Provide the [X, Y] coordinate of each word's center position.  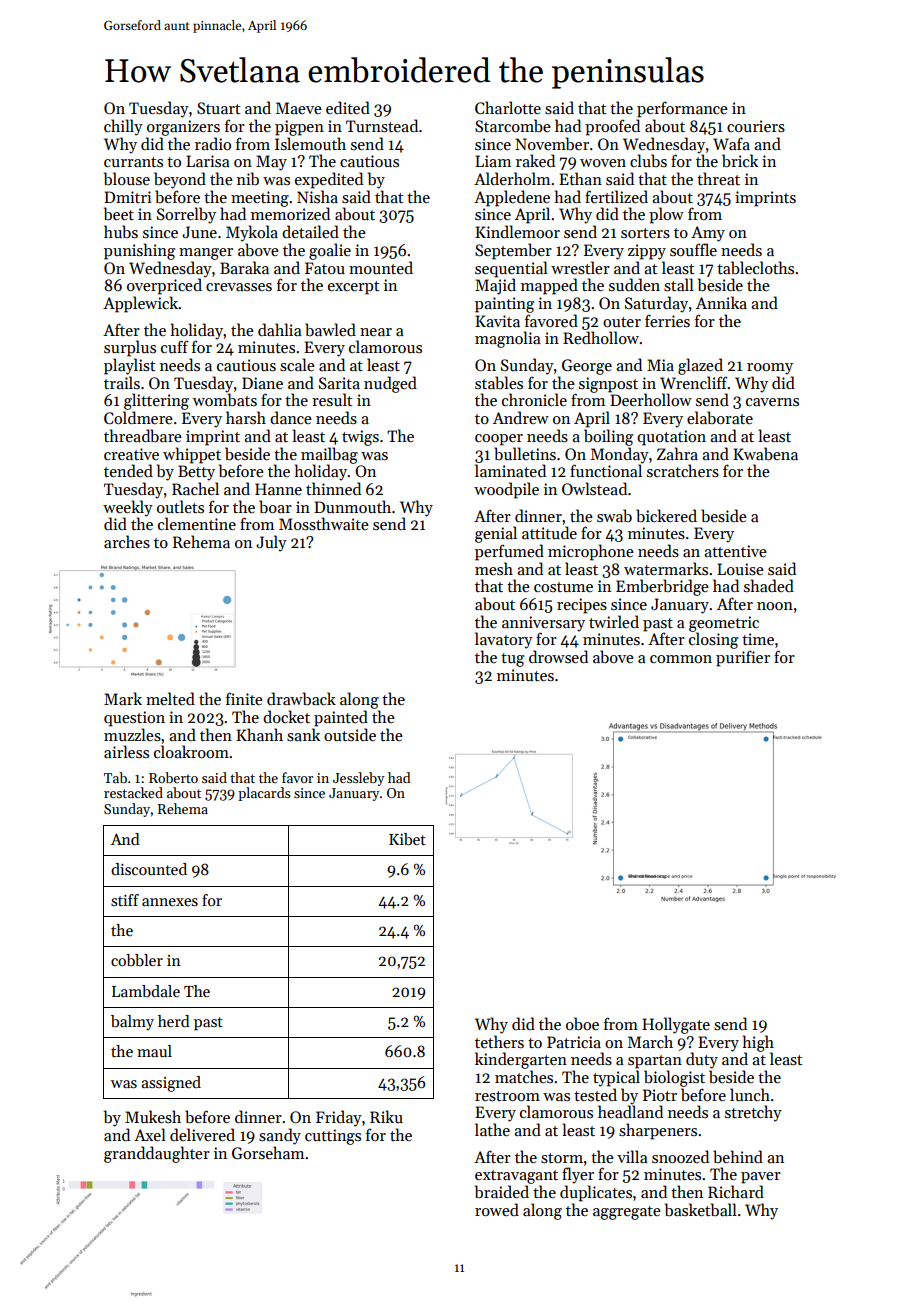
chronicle [534, 399]
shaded [769, 585]
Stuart [218, 108]
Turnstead [382, 126]
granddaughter [157, 1154]
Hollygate [676, 1025]
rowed [497, 1209]
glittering [156, 401]
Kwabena [765, 454]
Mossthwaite [324, 524]
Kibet [407, 839]
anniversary [543, 624]
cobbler [137, 960]
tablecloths [755, 268]
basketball [701, 1210]
